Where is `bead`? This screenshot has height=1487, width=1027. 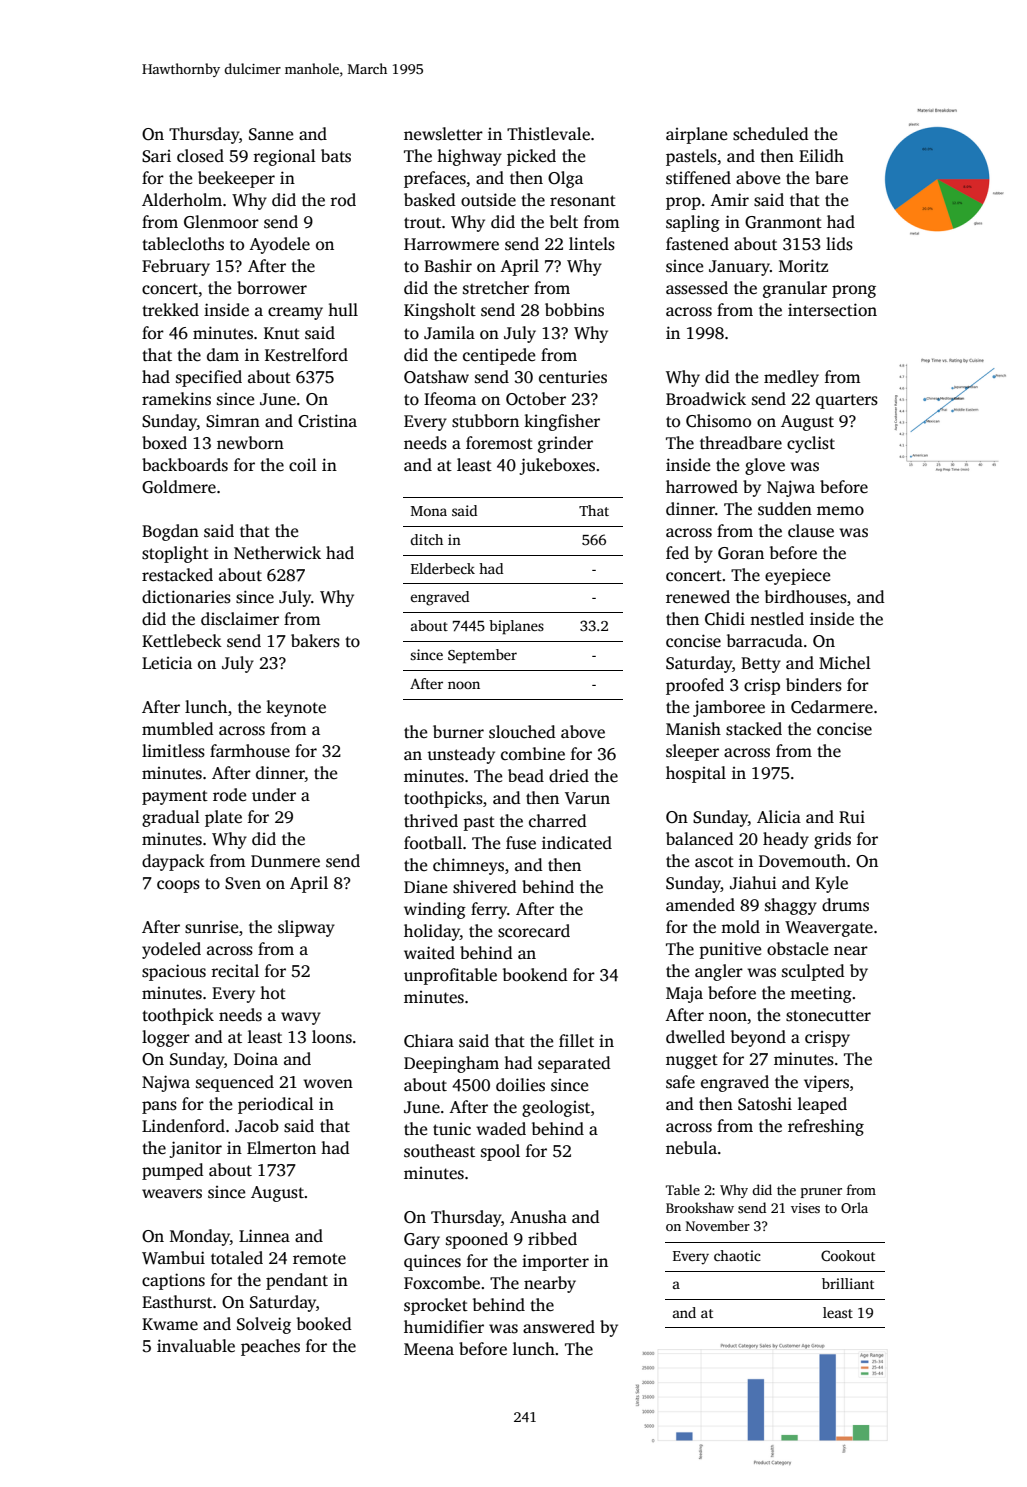 bead is located at coordinates (526, 775).
